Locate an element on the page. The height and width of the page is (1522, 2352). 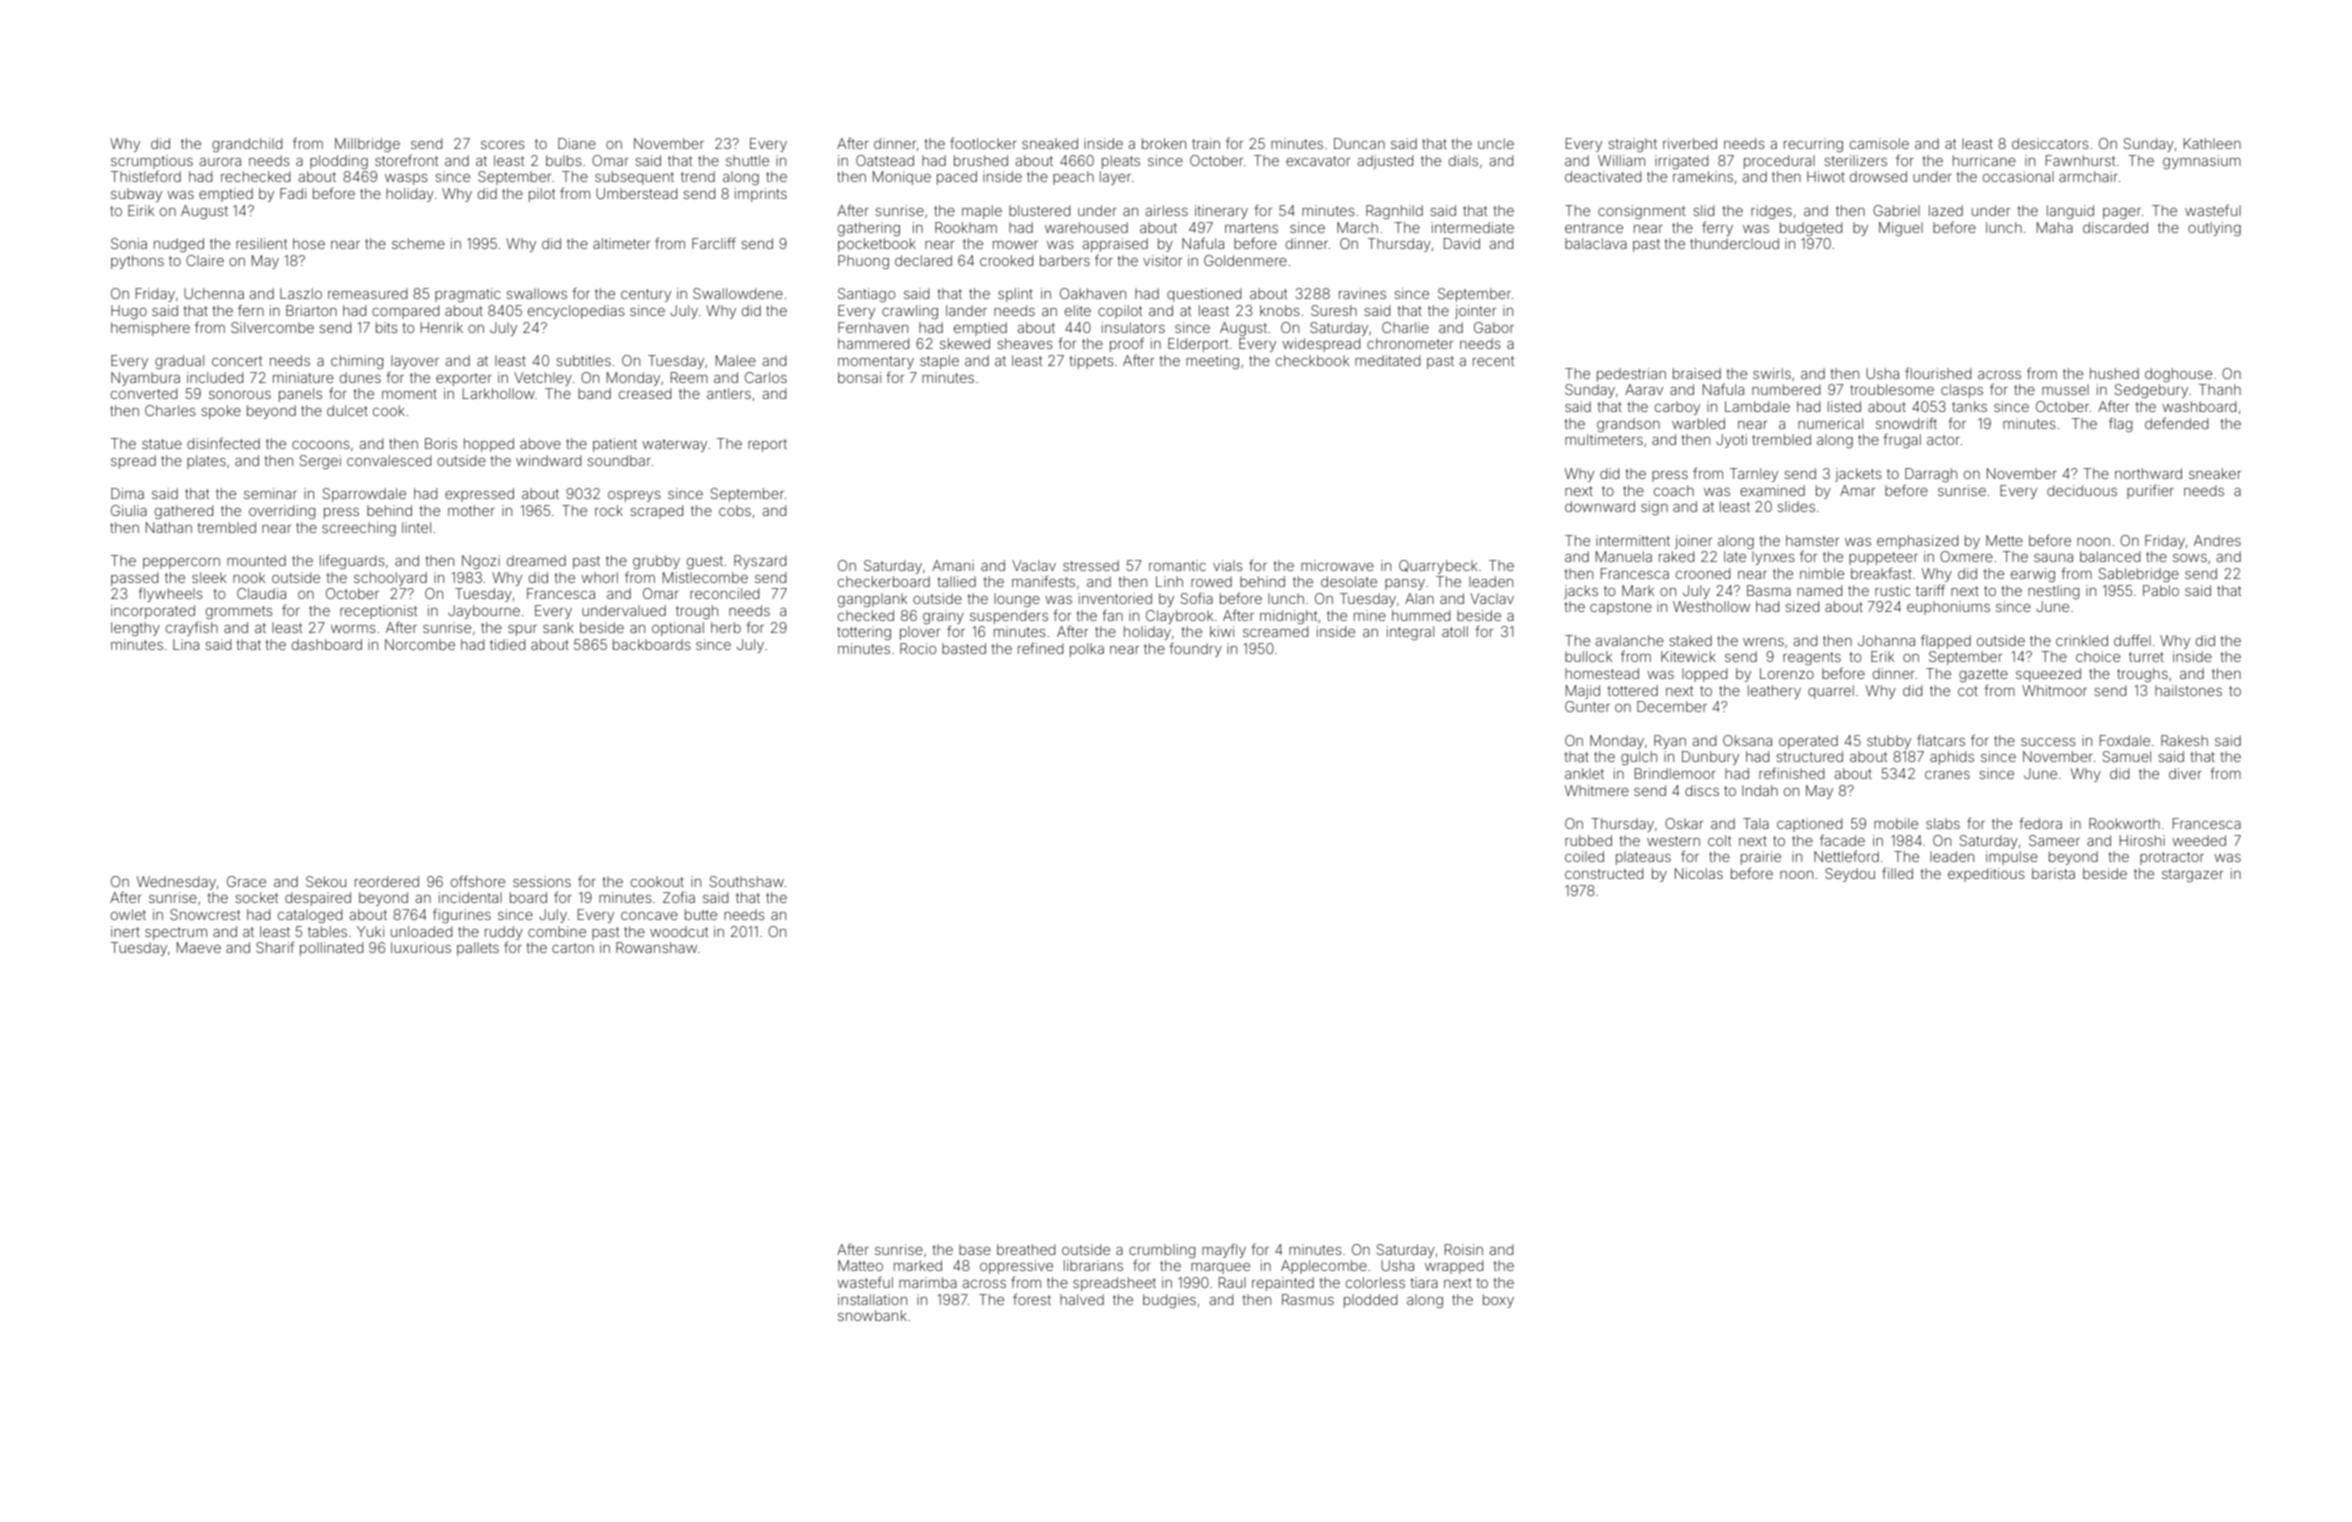
foundry is located at coordinates (1195, 650).
